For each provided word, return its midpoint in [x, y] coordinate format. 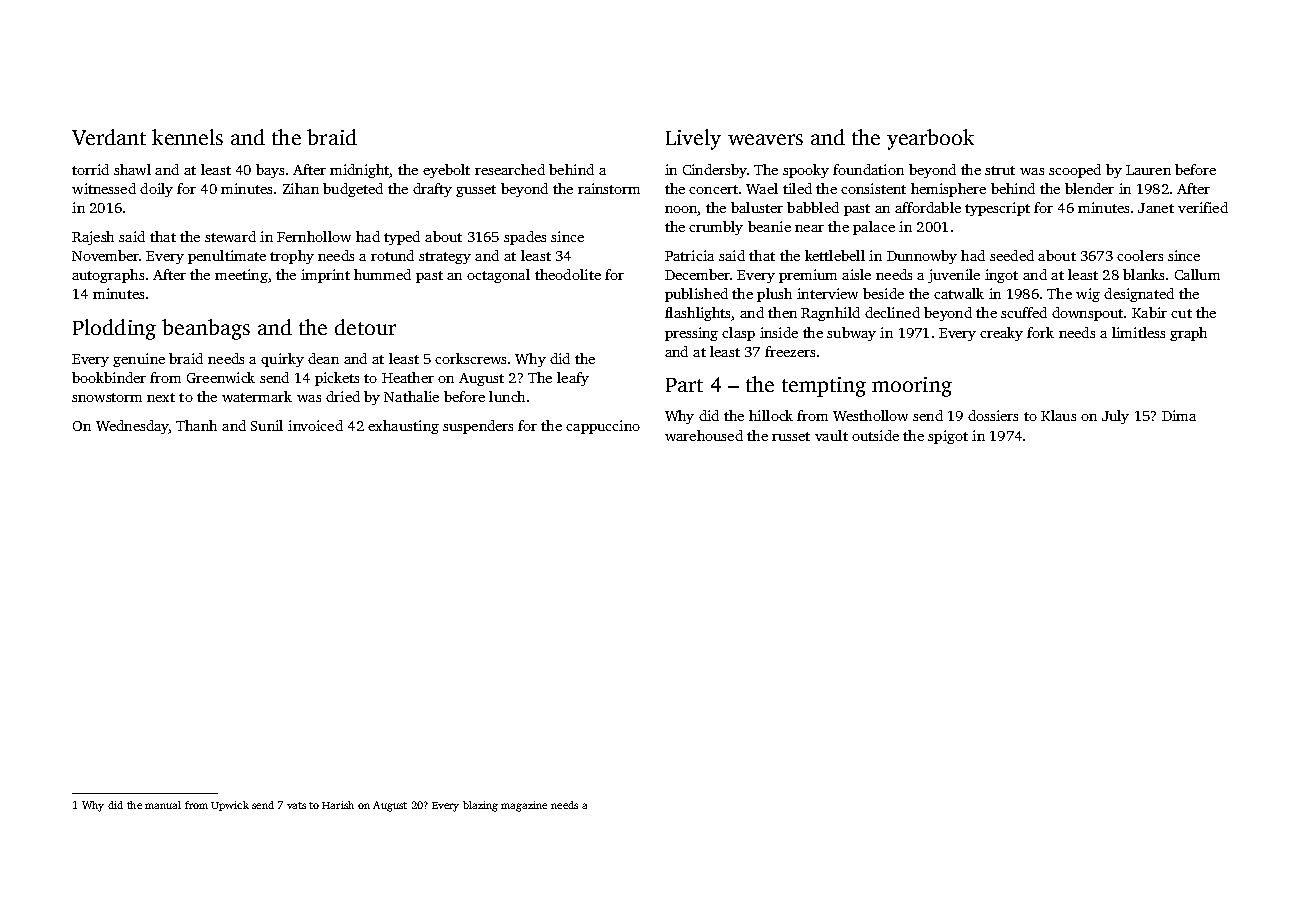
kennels [187, 137]
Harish [338, 805]
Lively [693, 139]
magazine [524, 806]
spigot [948, 437]
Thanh [196, 425]
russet [791, 436]
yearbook [930, 139]
